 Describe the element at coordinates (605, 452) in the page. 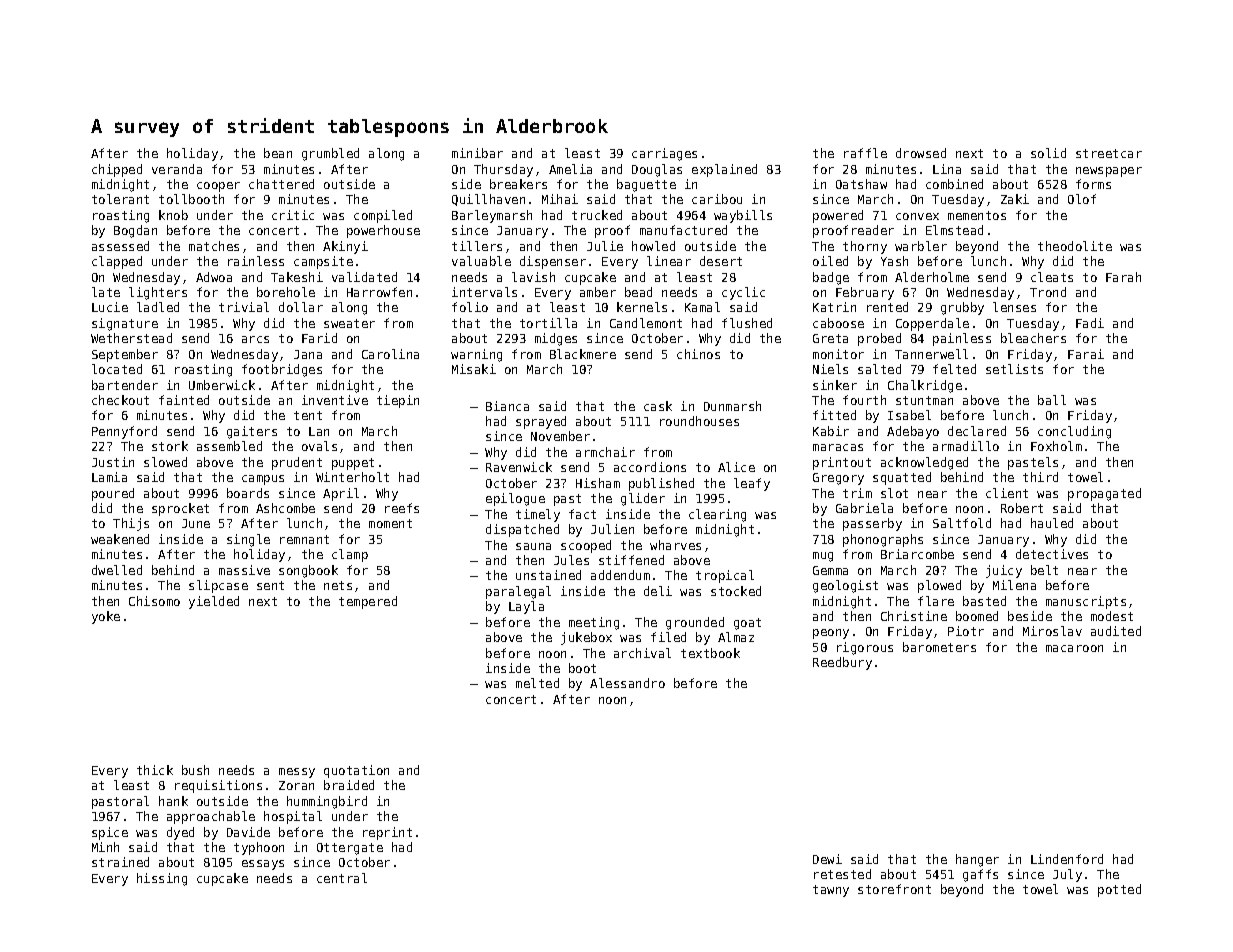

I see `armchair` at that location.
